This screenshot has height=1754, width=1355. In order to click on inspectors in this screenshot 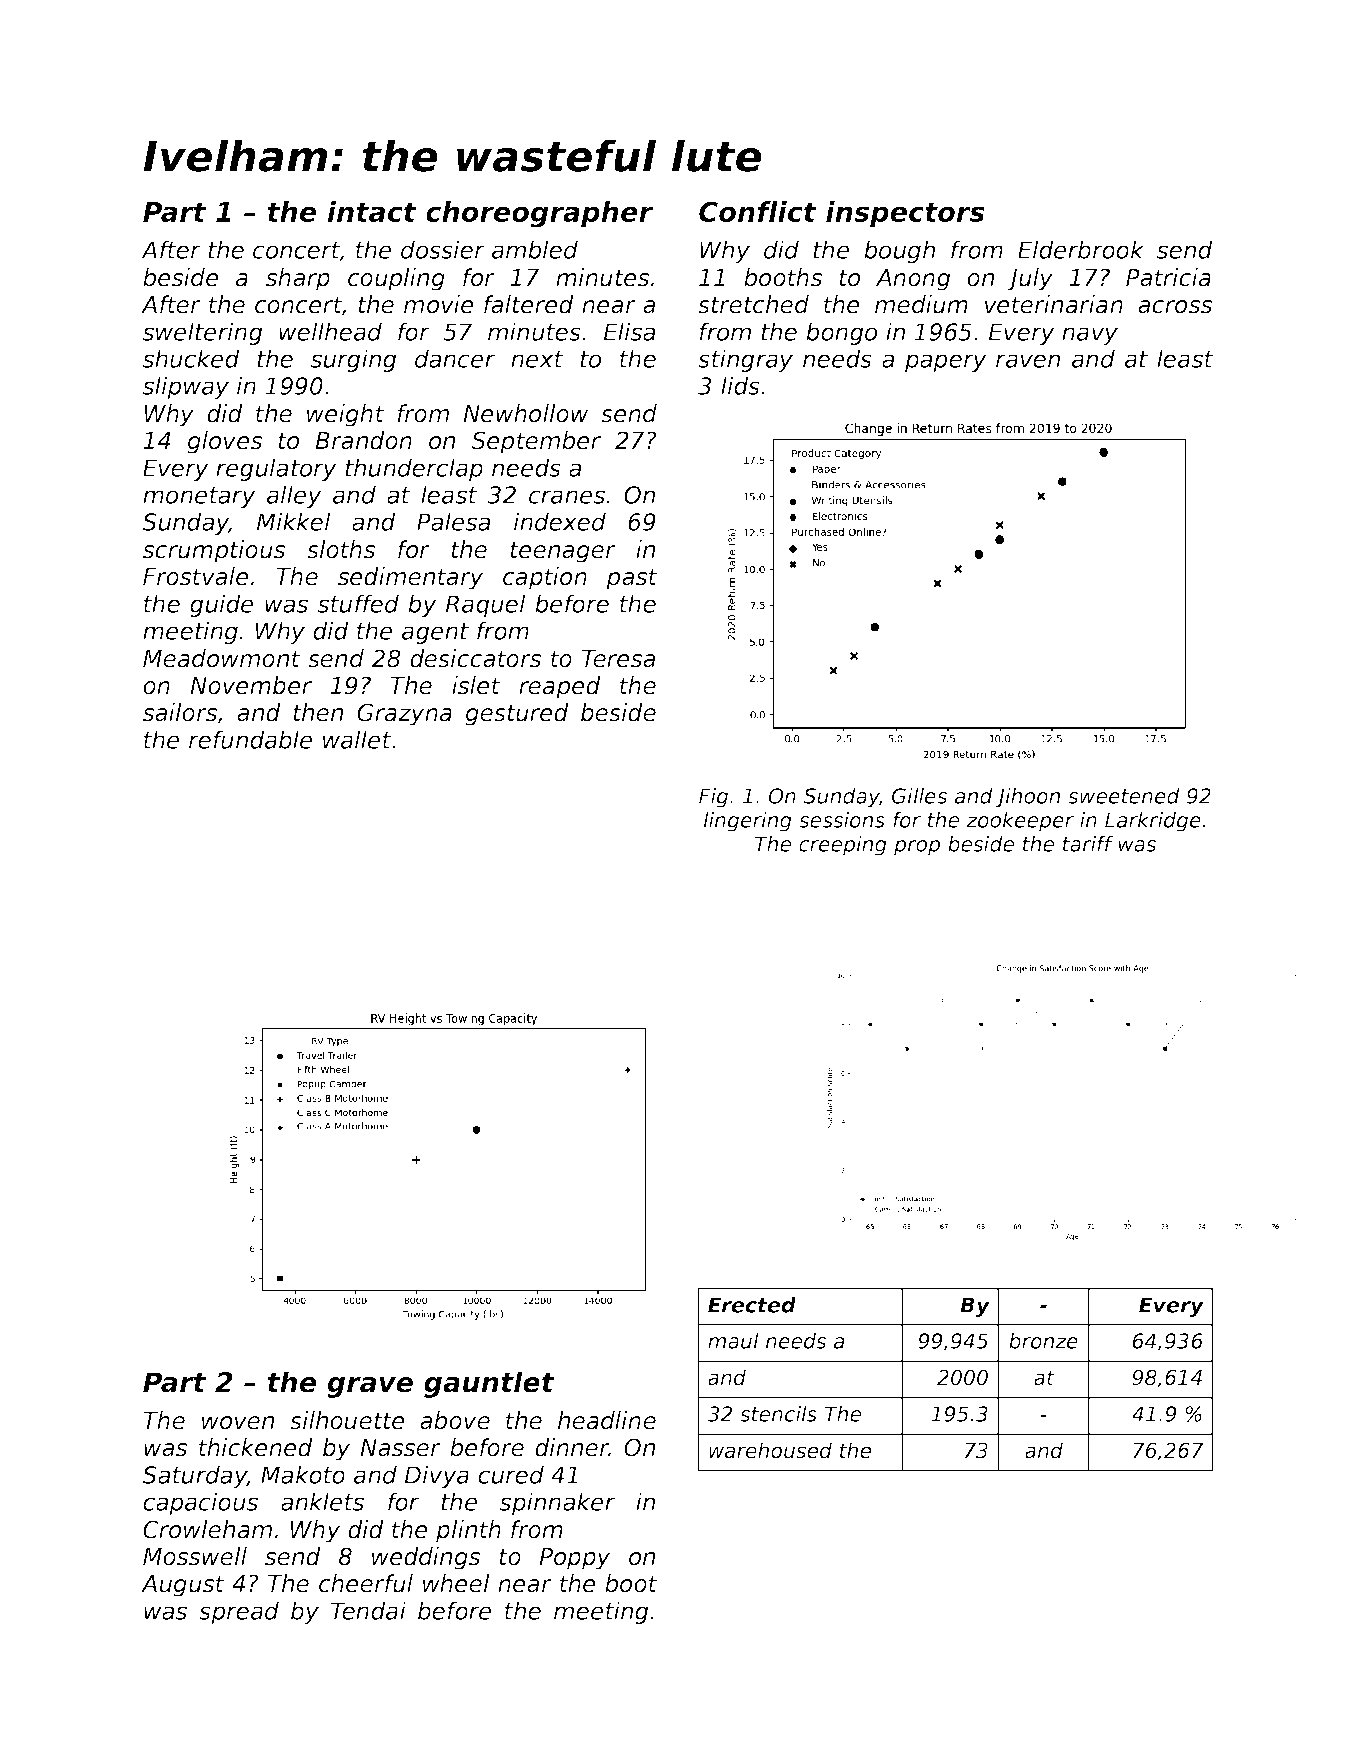, I will do `click(905, 214)`.
